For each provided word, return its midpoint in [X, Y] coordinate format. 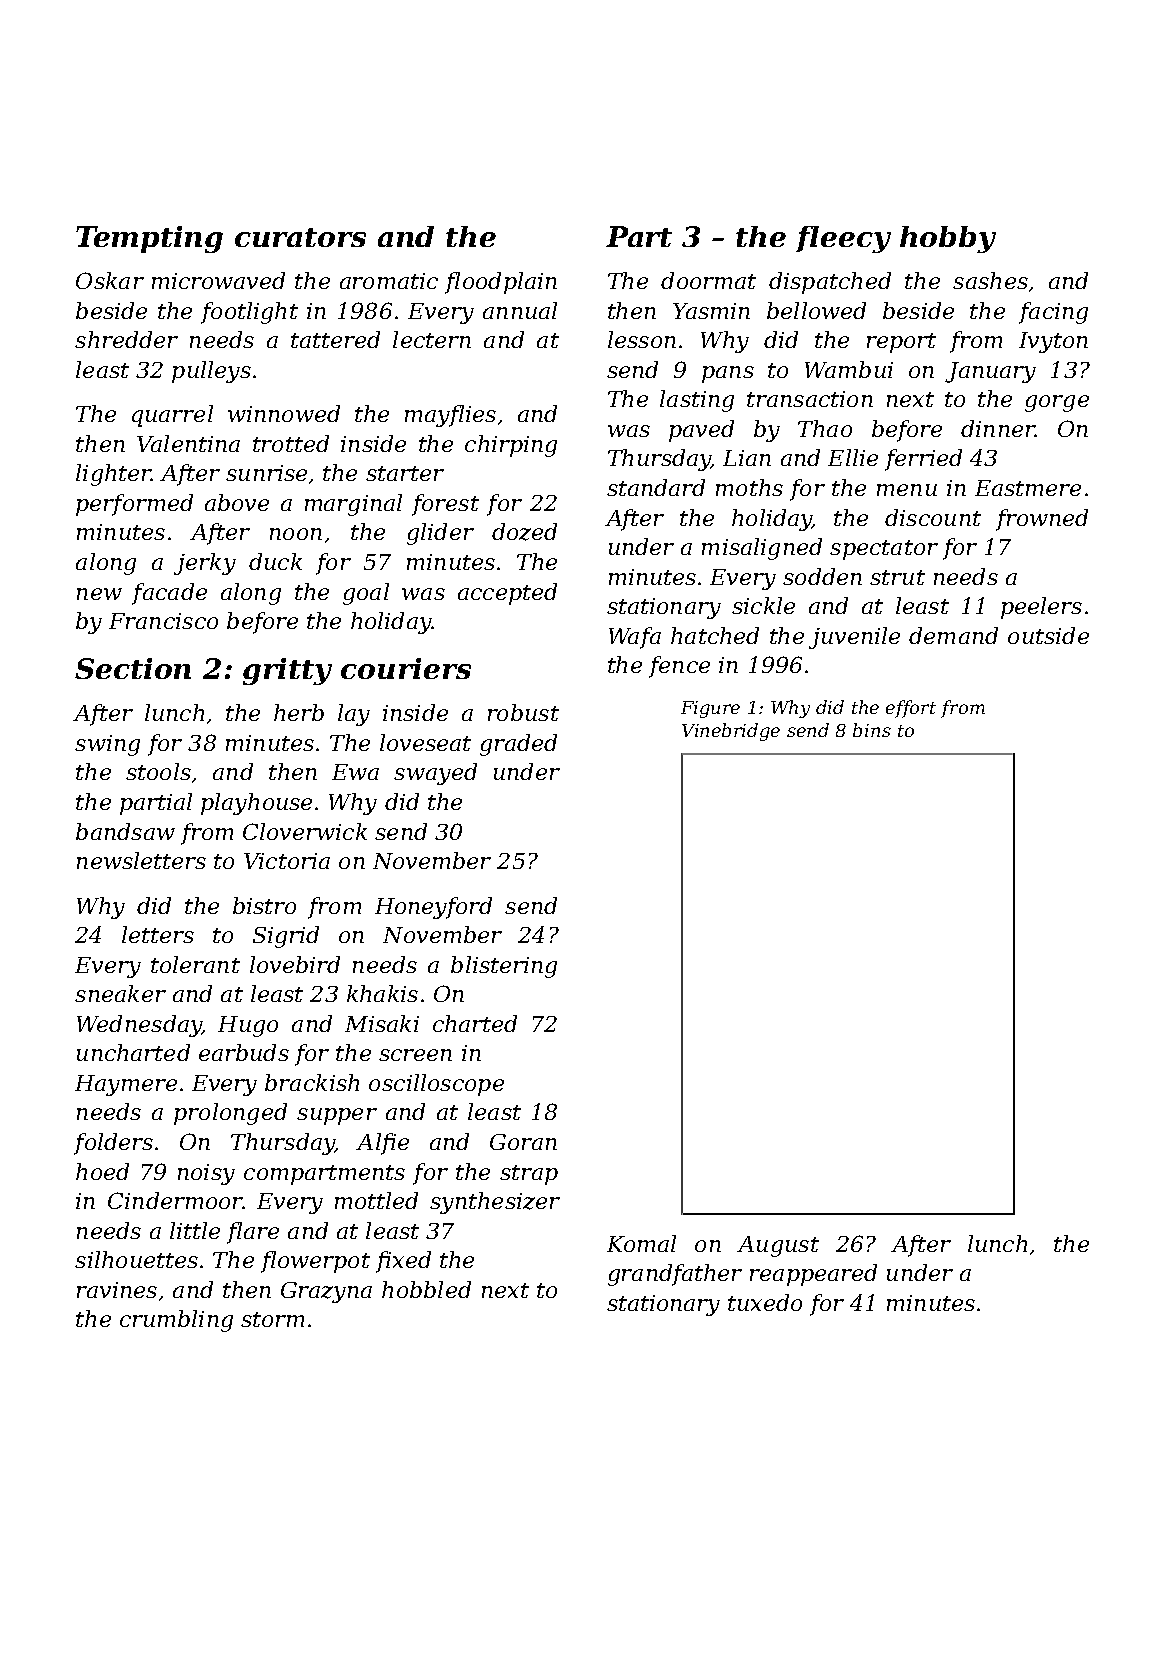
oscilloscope [436, 1085]
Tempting [149, 239]
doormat [708, 280]
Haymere [126, 1085]
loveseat [425, 742]
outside [1048, 635]
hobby [948, 239]
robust [523, 712]
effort [911, 709]
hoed [102, 1171]
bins [872, 730]
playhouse [256, 804]
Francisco [163, 621]
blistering [504, 967]
